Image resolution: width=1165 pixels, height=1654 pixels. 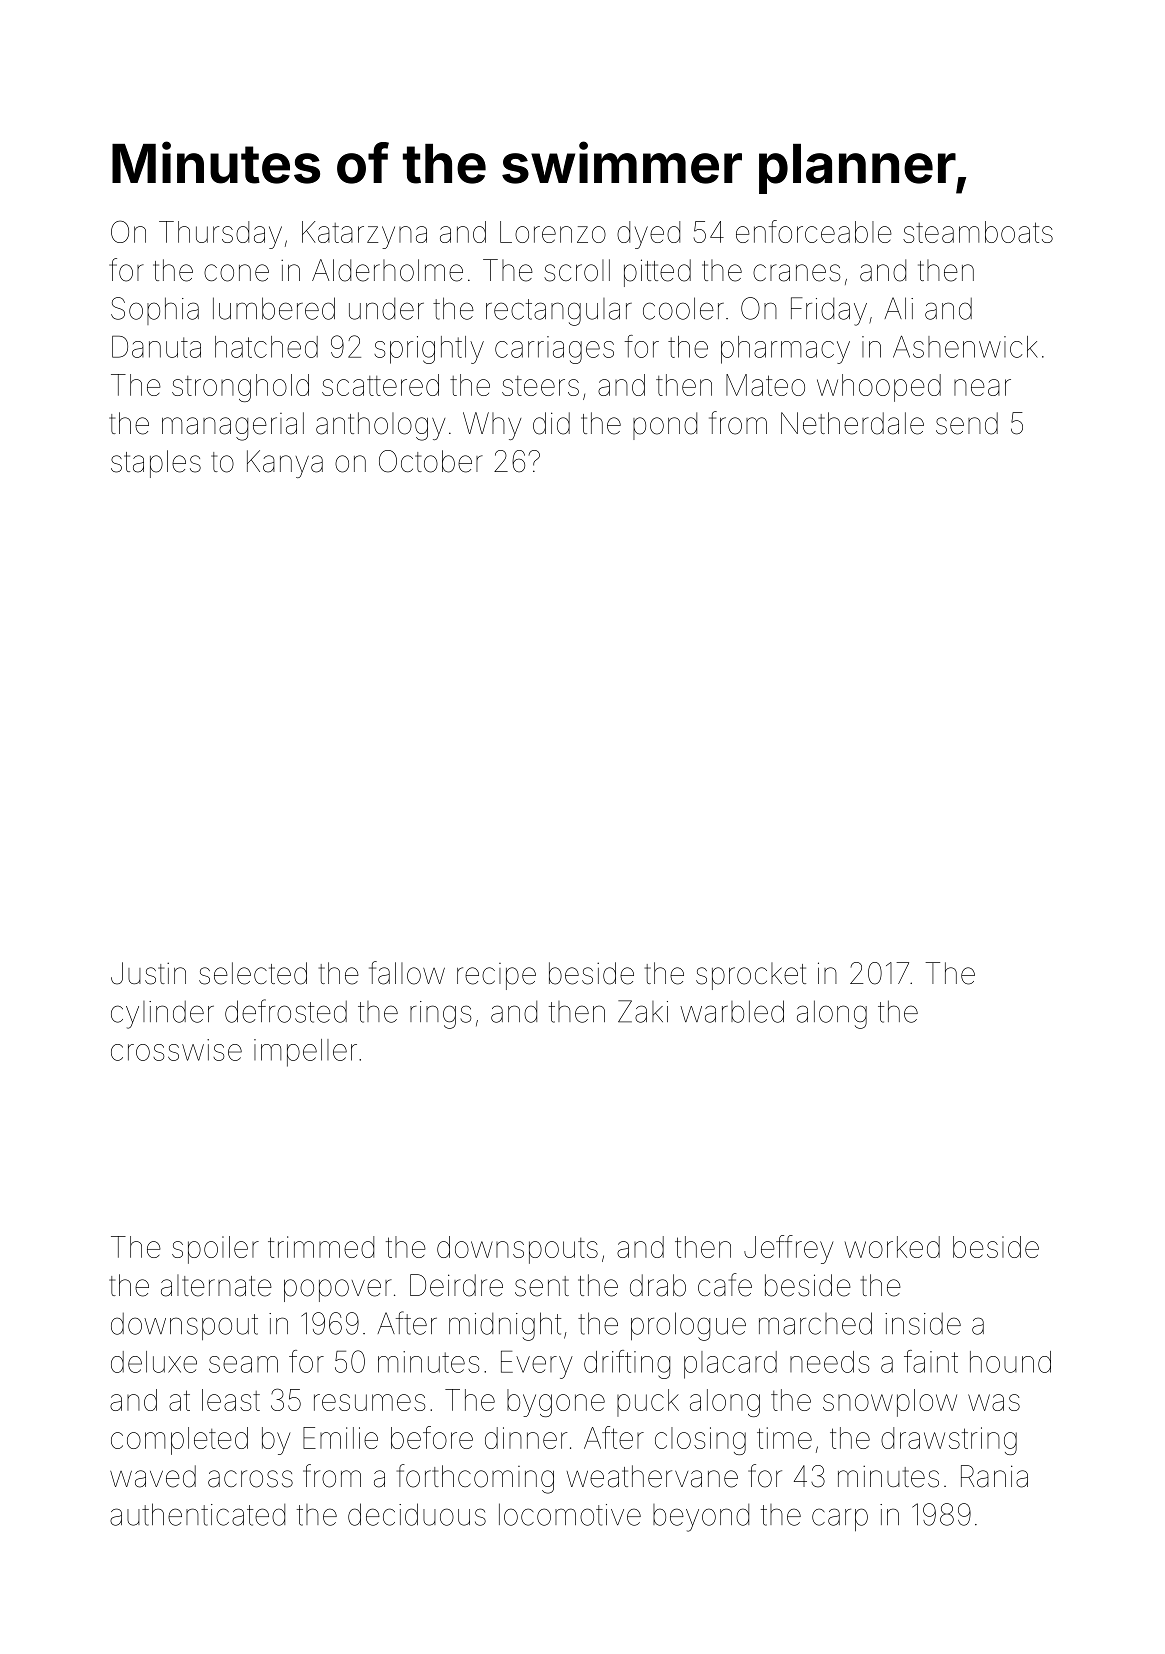 I want to click on send, so click(x=967, y=423).
